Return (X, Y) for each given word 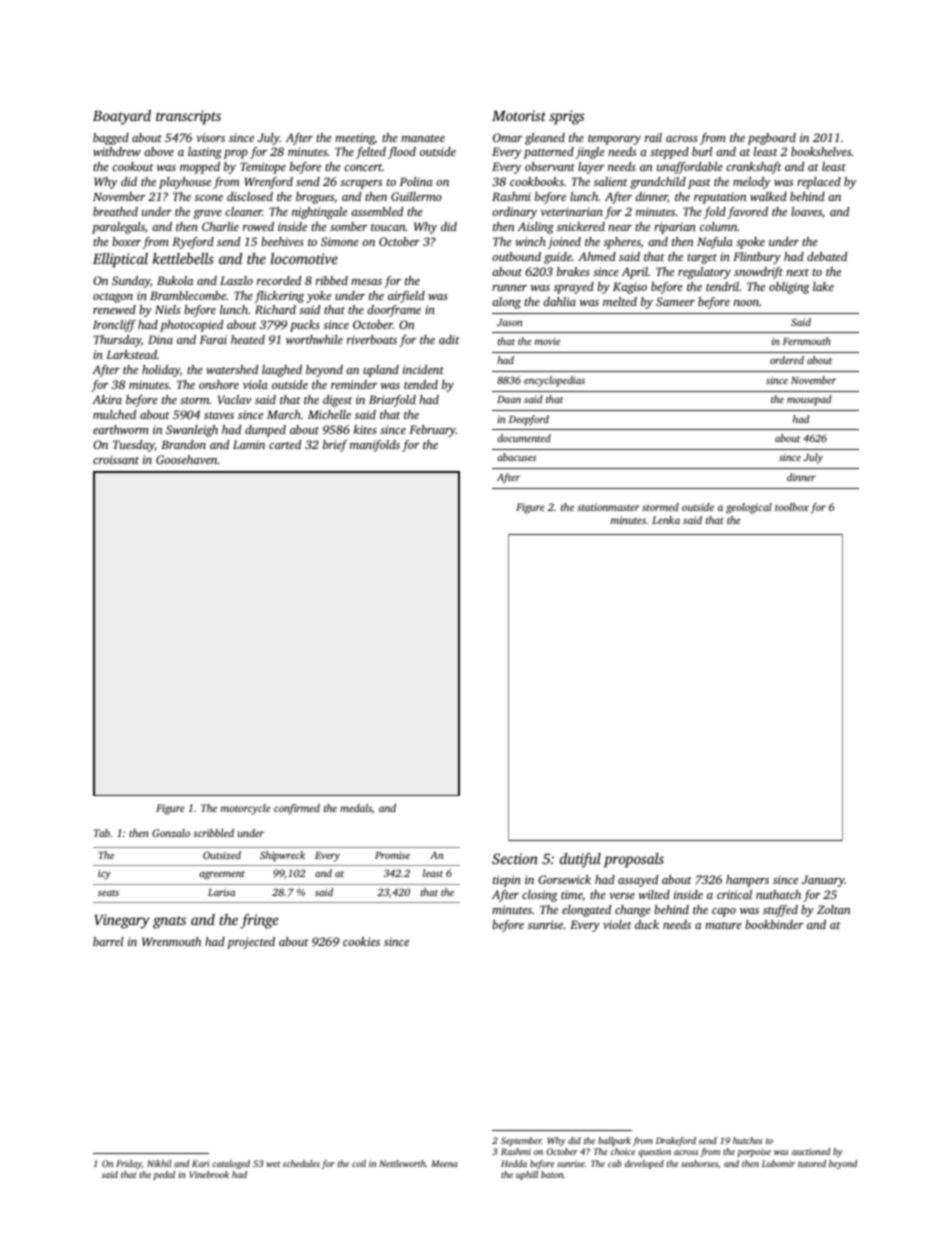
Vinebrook (209, 1174)
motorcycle (246, 809)
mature (723, 925)
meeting (355, 139)
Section (515, 858)
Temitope (263, 168)
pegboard (772, 139)
